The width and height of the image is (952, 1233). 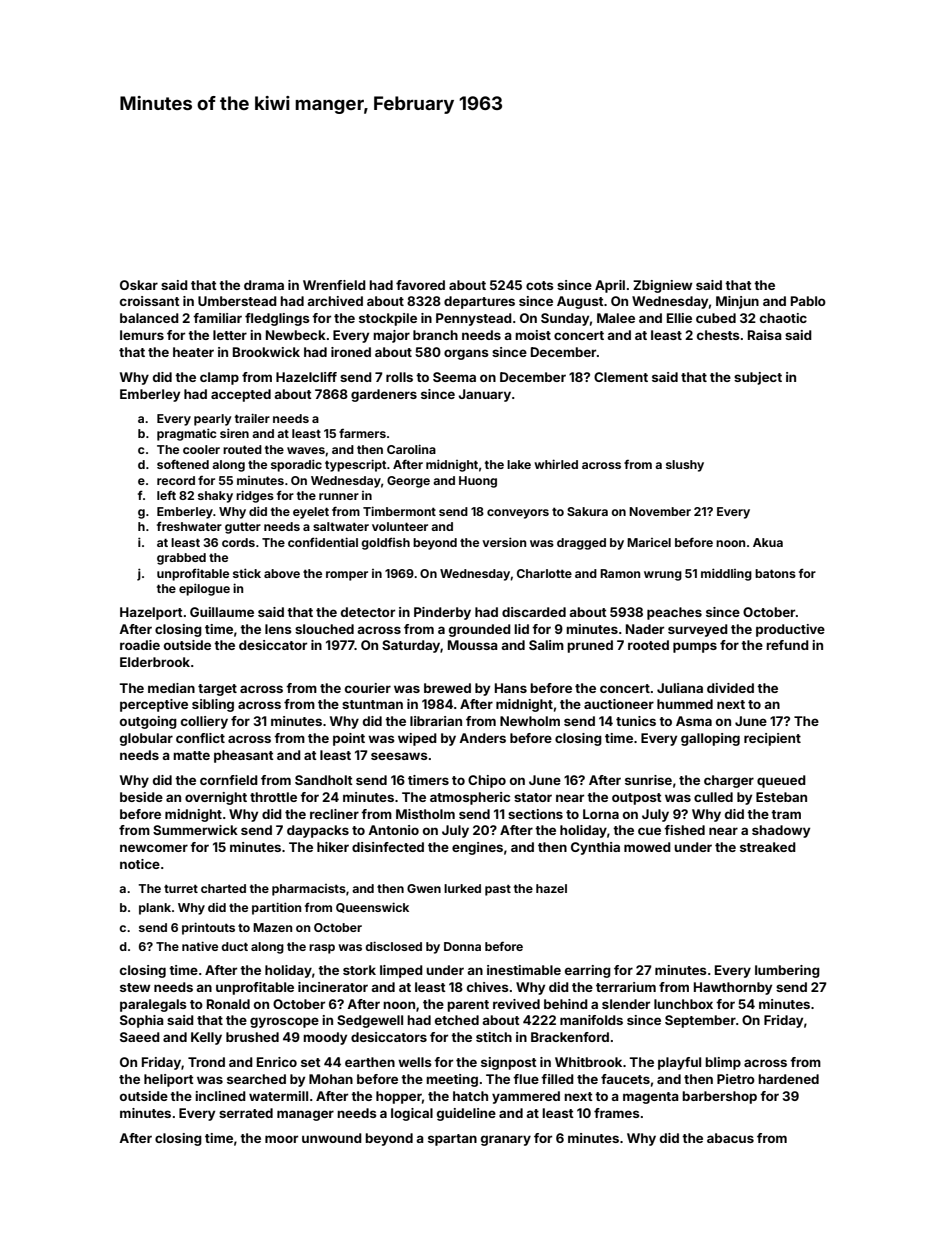 I want to click on detector, so click(x=368, y=612).
